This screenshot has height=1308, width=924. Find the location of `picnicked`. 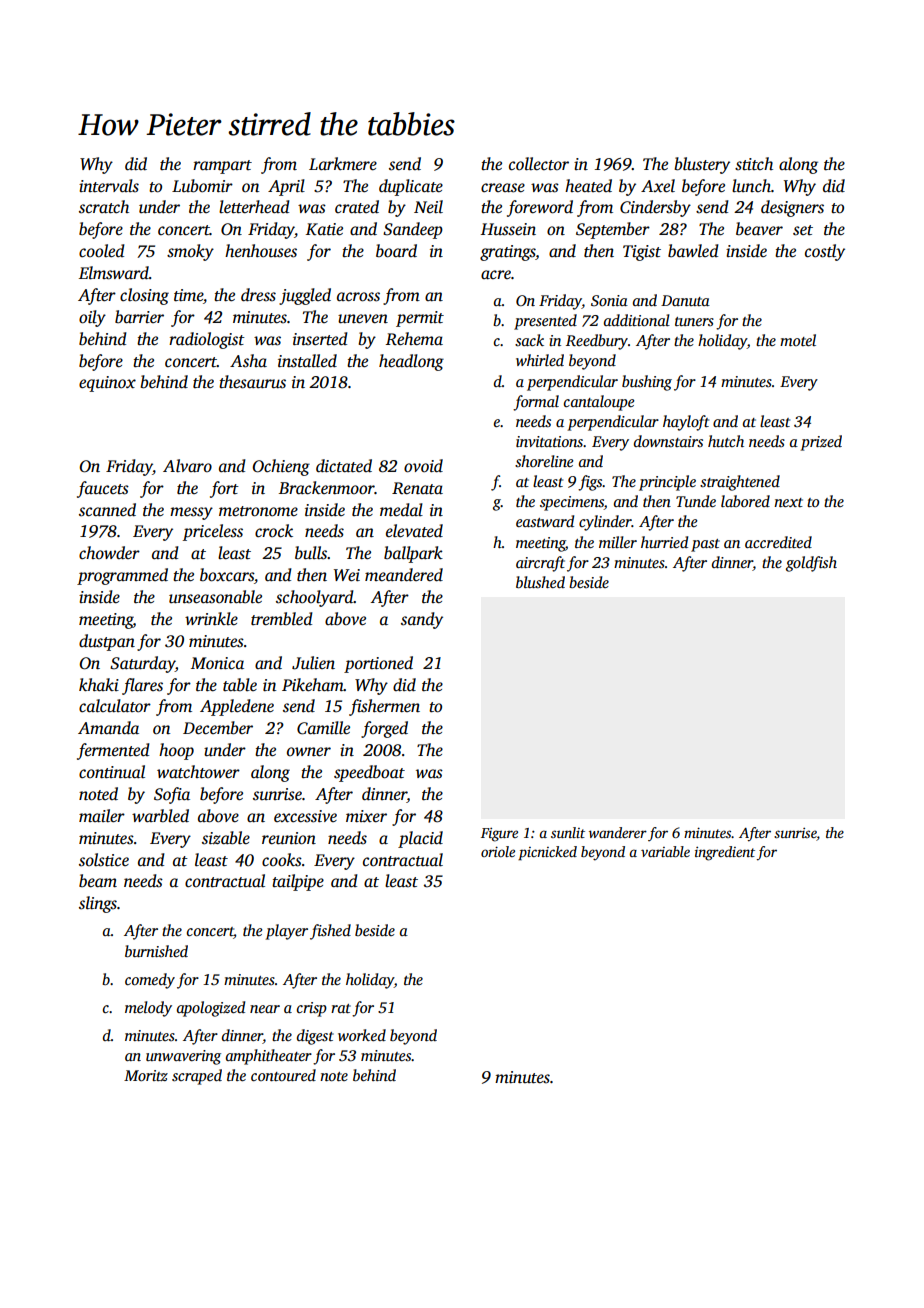

picnicked is located at coordinates (547, 853).
